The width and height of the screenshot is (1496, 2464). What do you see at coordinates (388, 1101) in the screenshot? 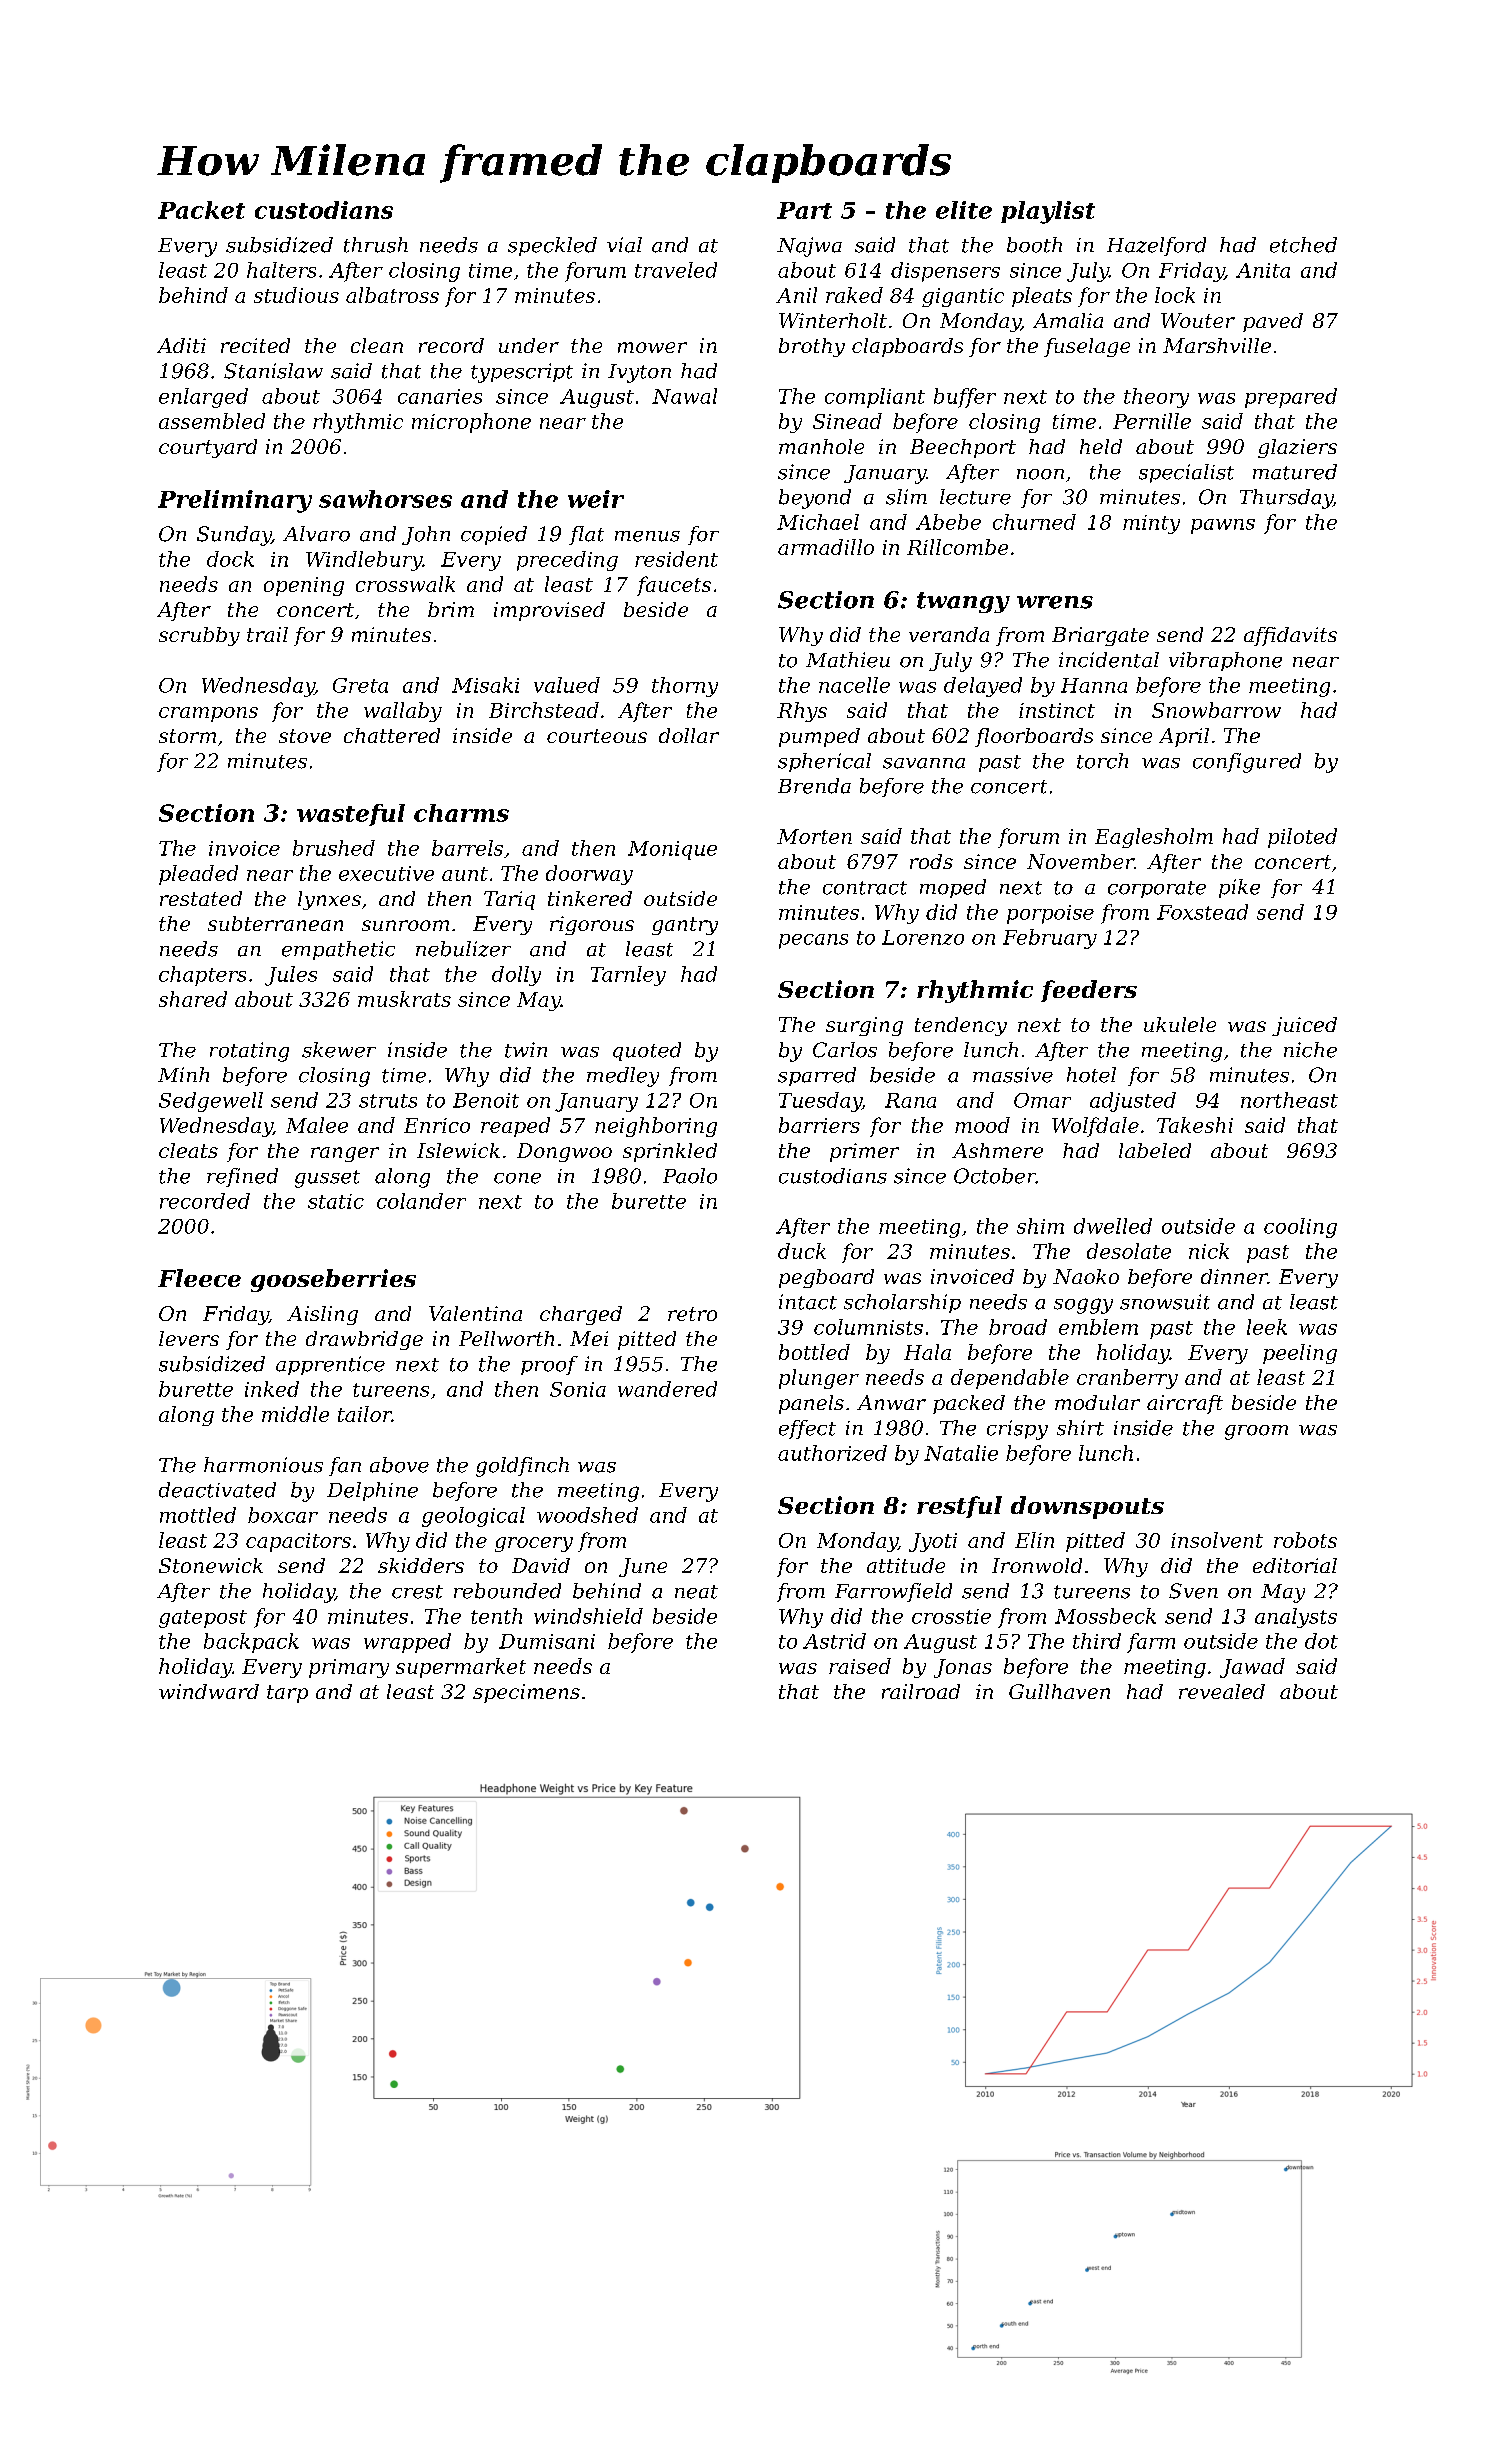
I see `struts` at bounding box center [388, 1101].
